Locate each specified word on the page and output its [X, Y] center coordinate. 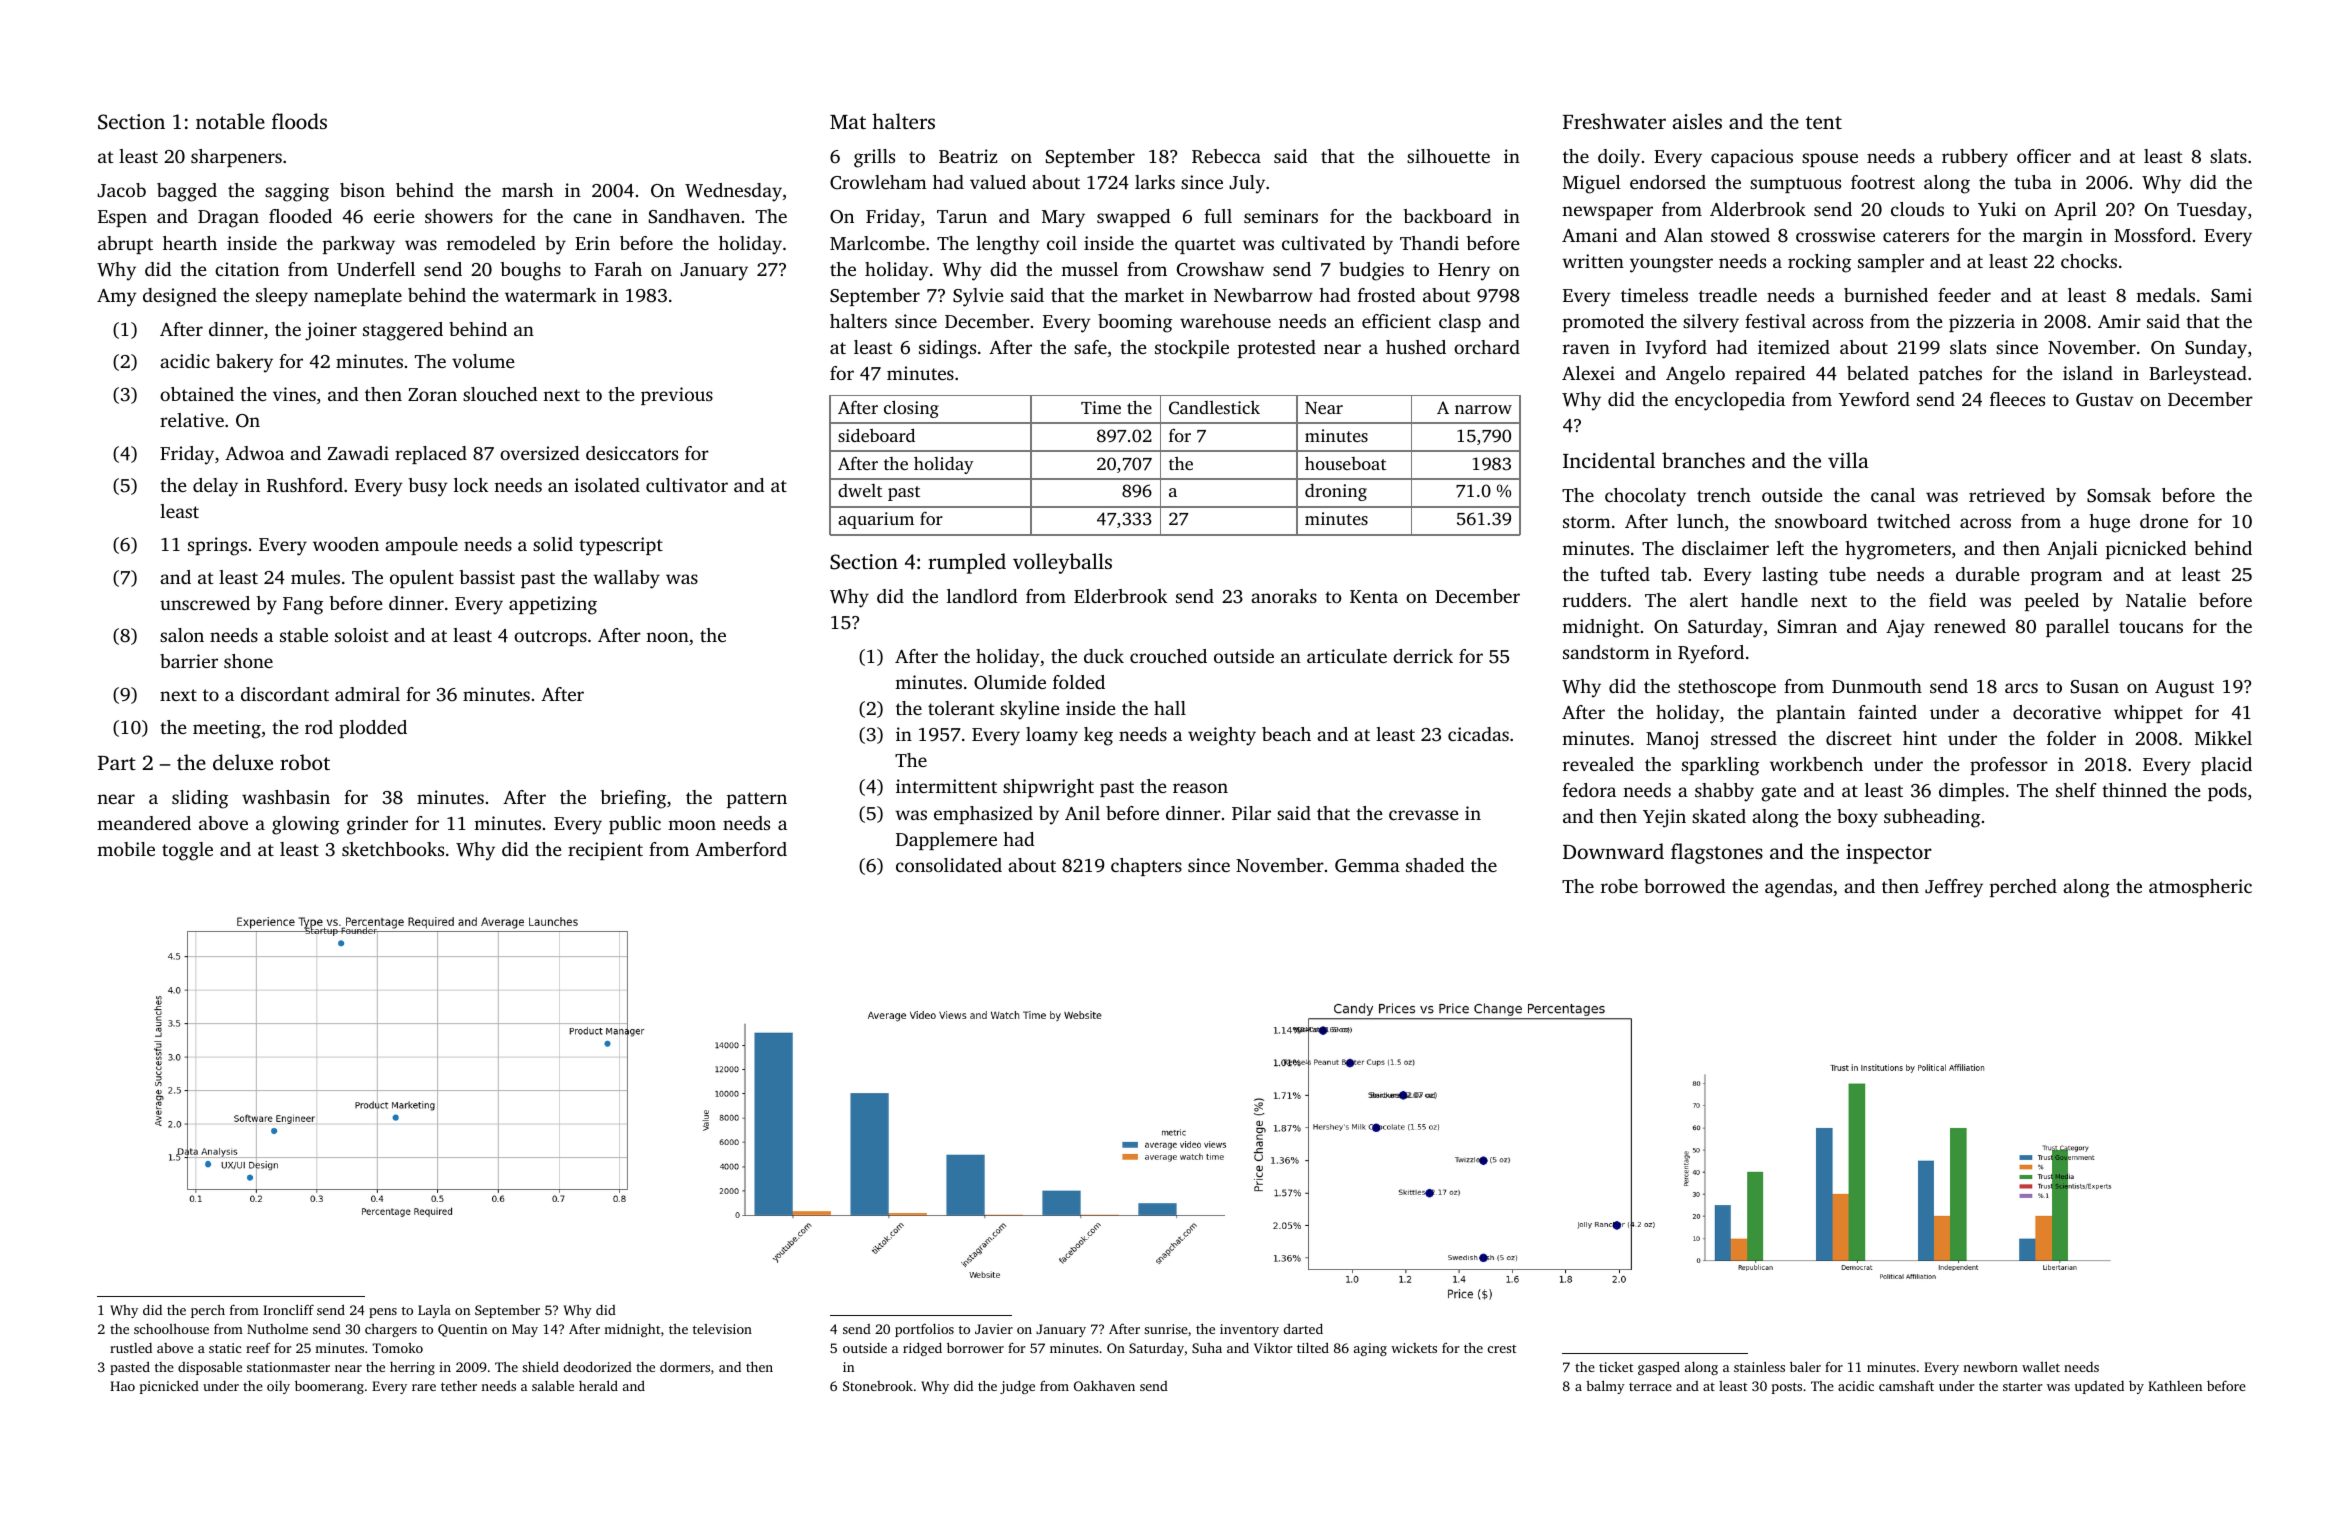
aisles [1697, 121]
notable [230, 121]
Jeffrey [1954, 888]
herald [598, 1385]
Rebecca [1226, 156]
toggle [187, 851]
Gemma [1367, 866]
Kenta [1374, 596]
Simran [1807, 626]
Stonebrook [878, 1385]
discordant [285, 694]
